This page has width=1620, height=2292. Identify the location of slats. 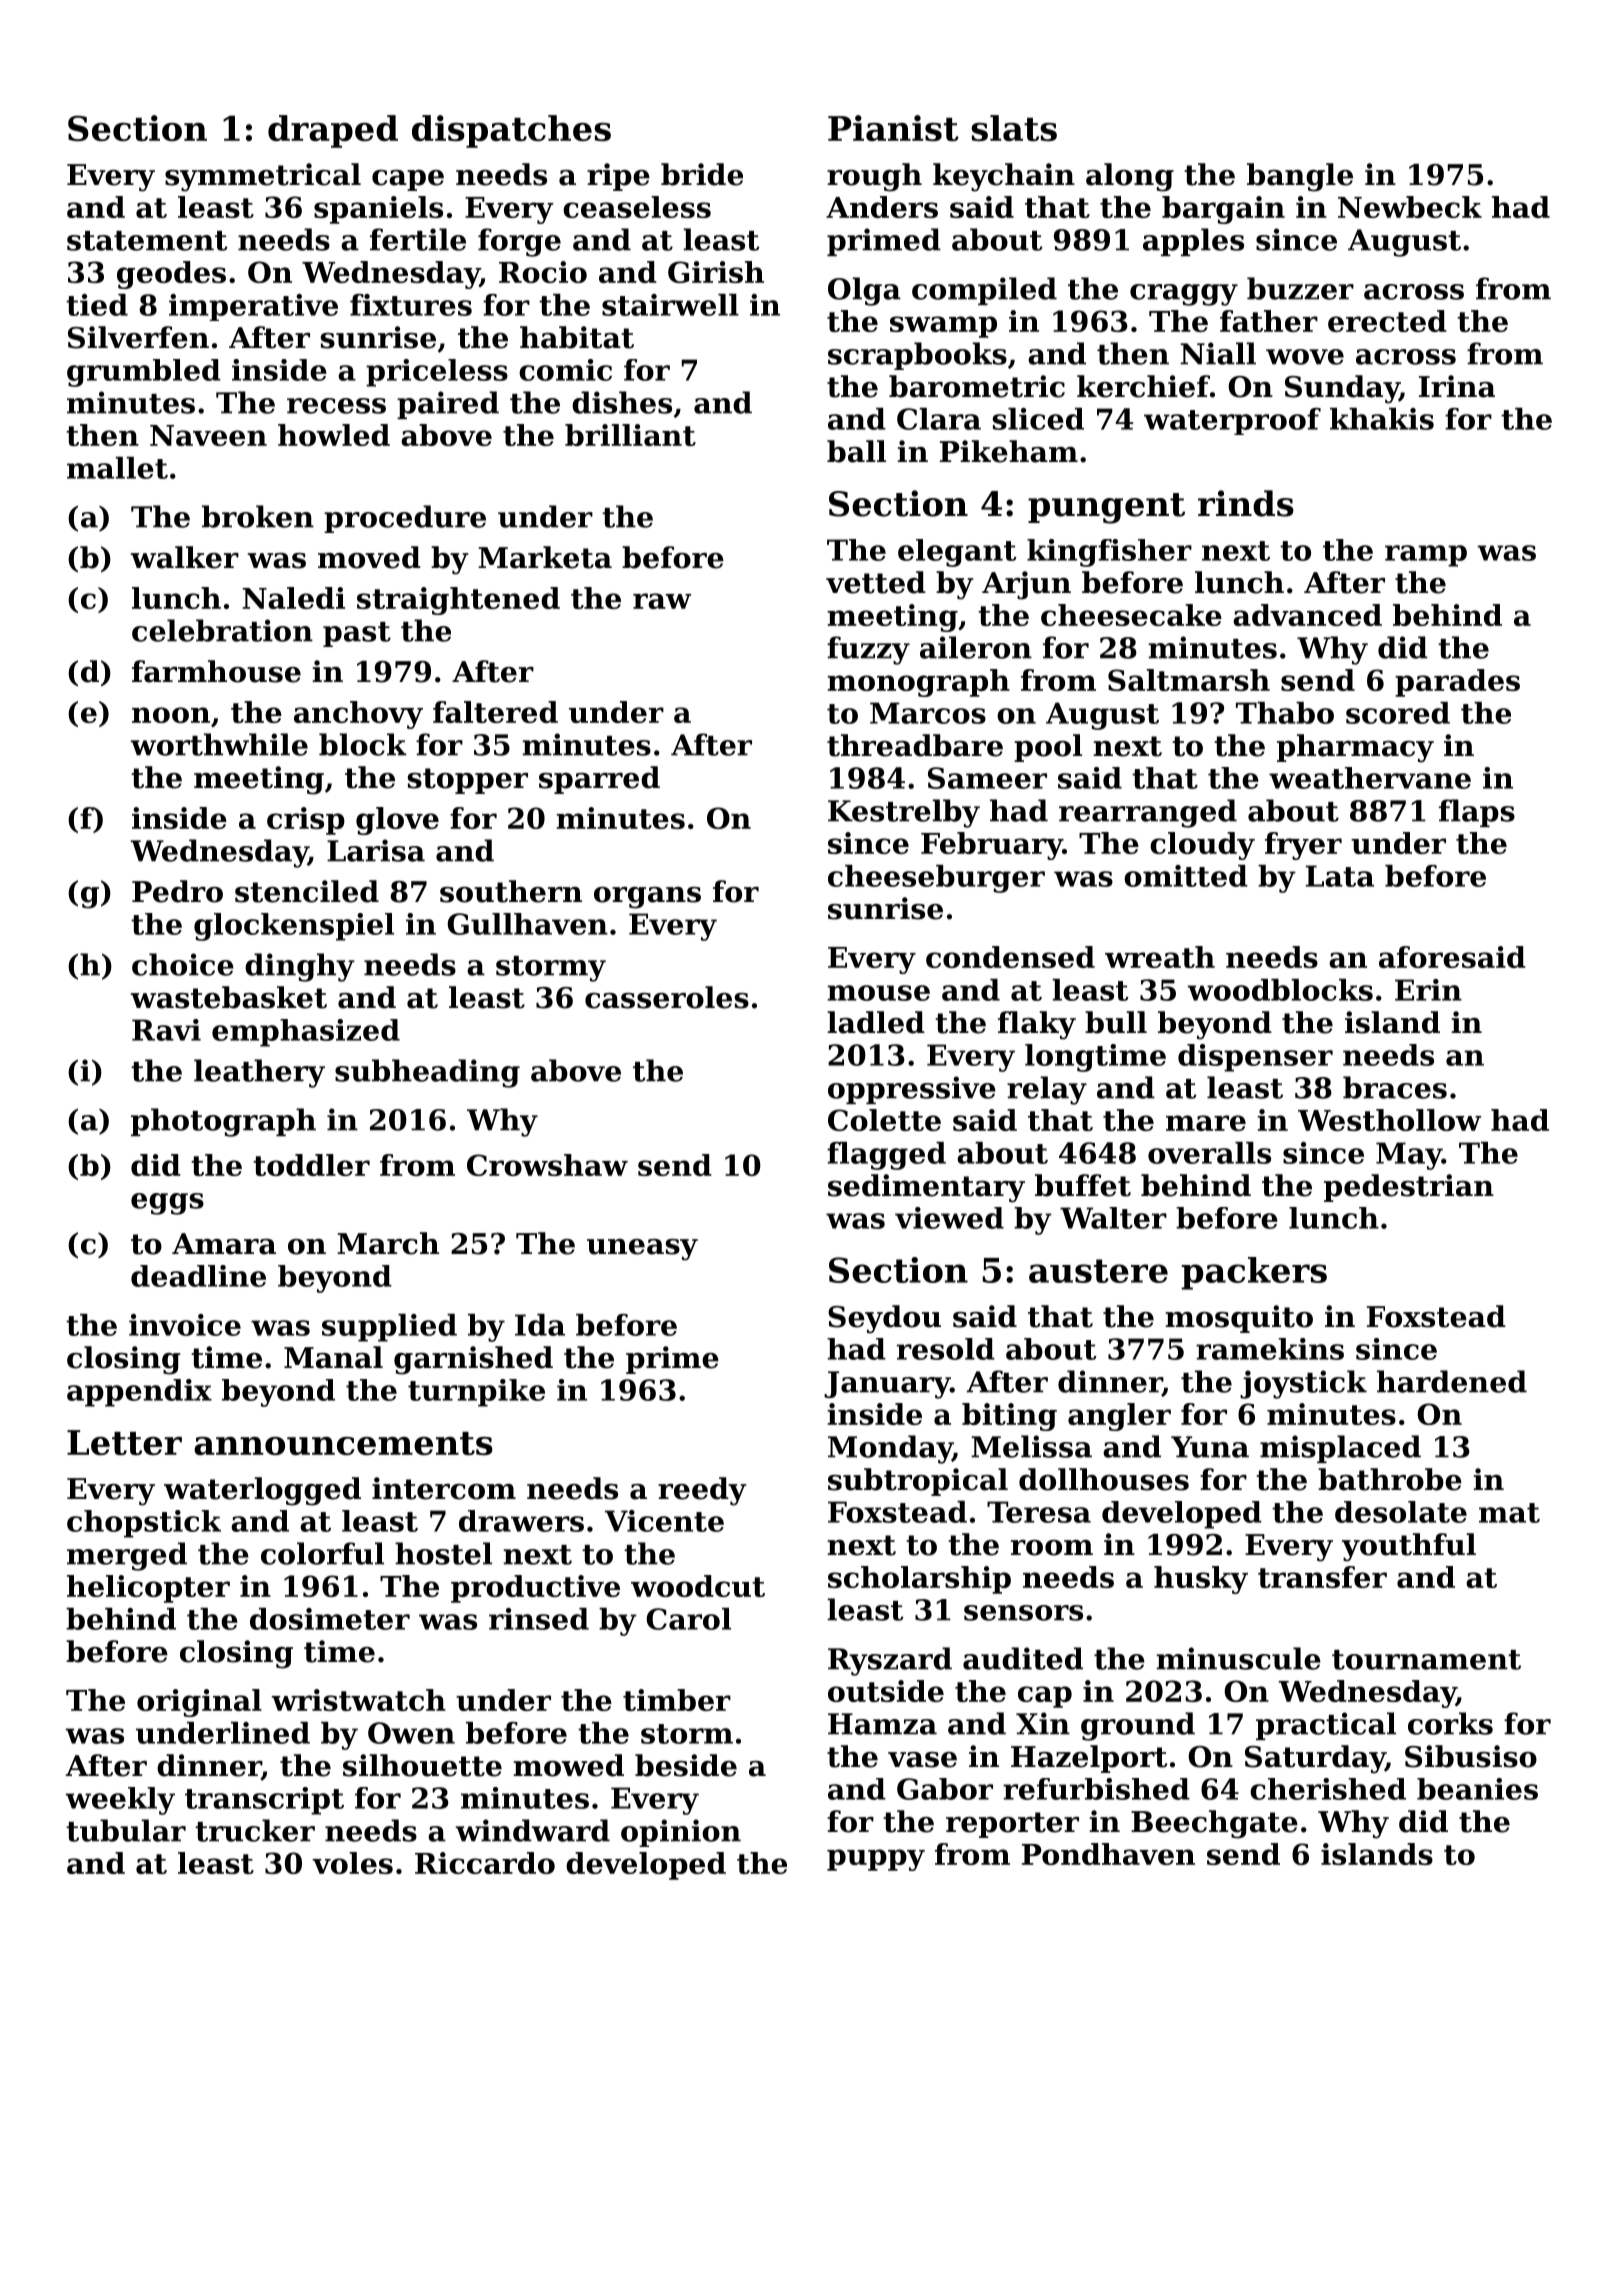
(1014, 128).
